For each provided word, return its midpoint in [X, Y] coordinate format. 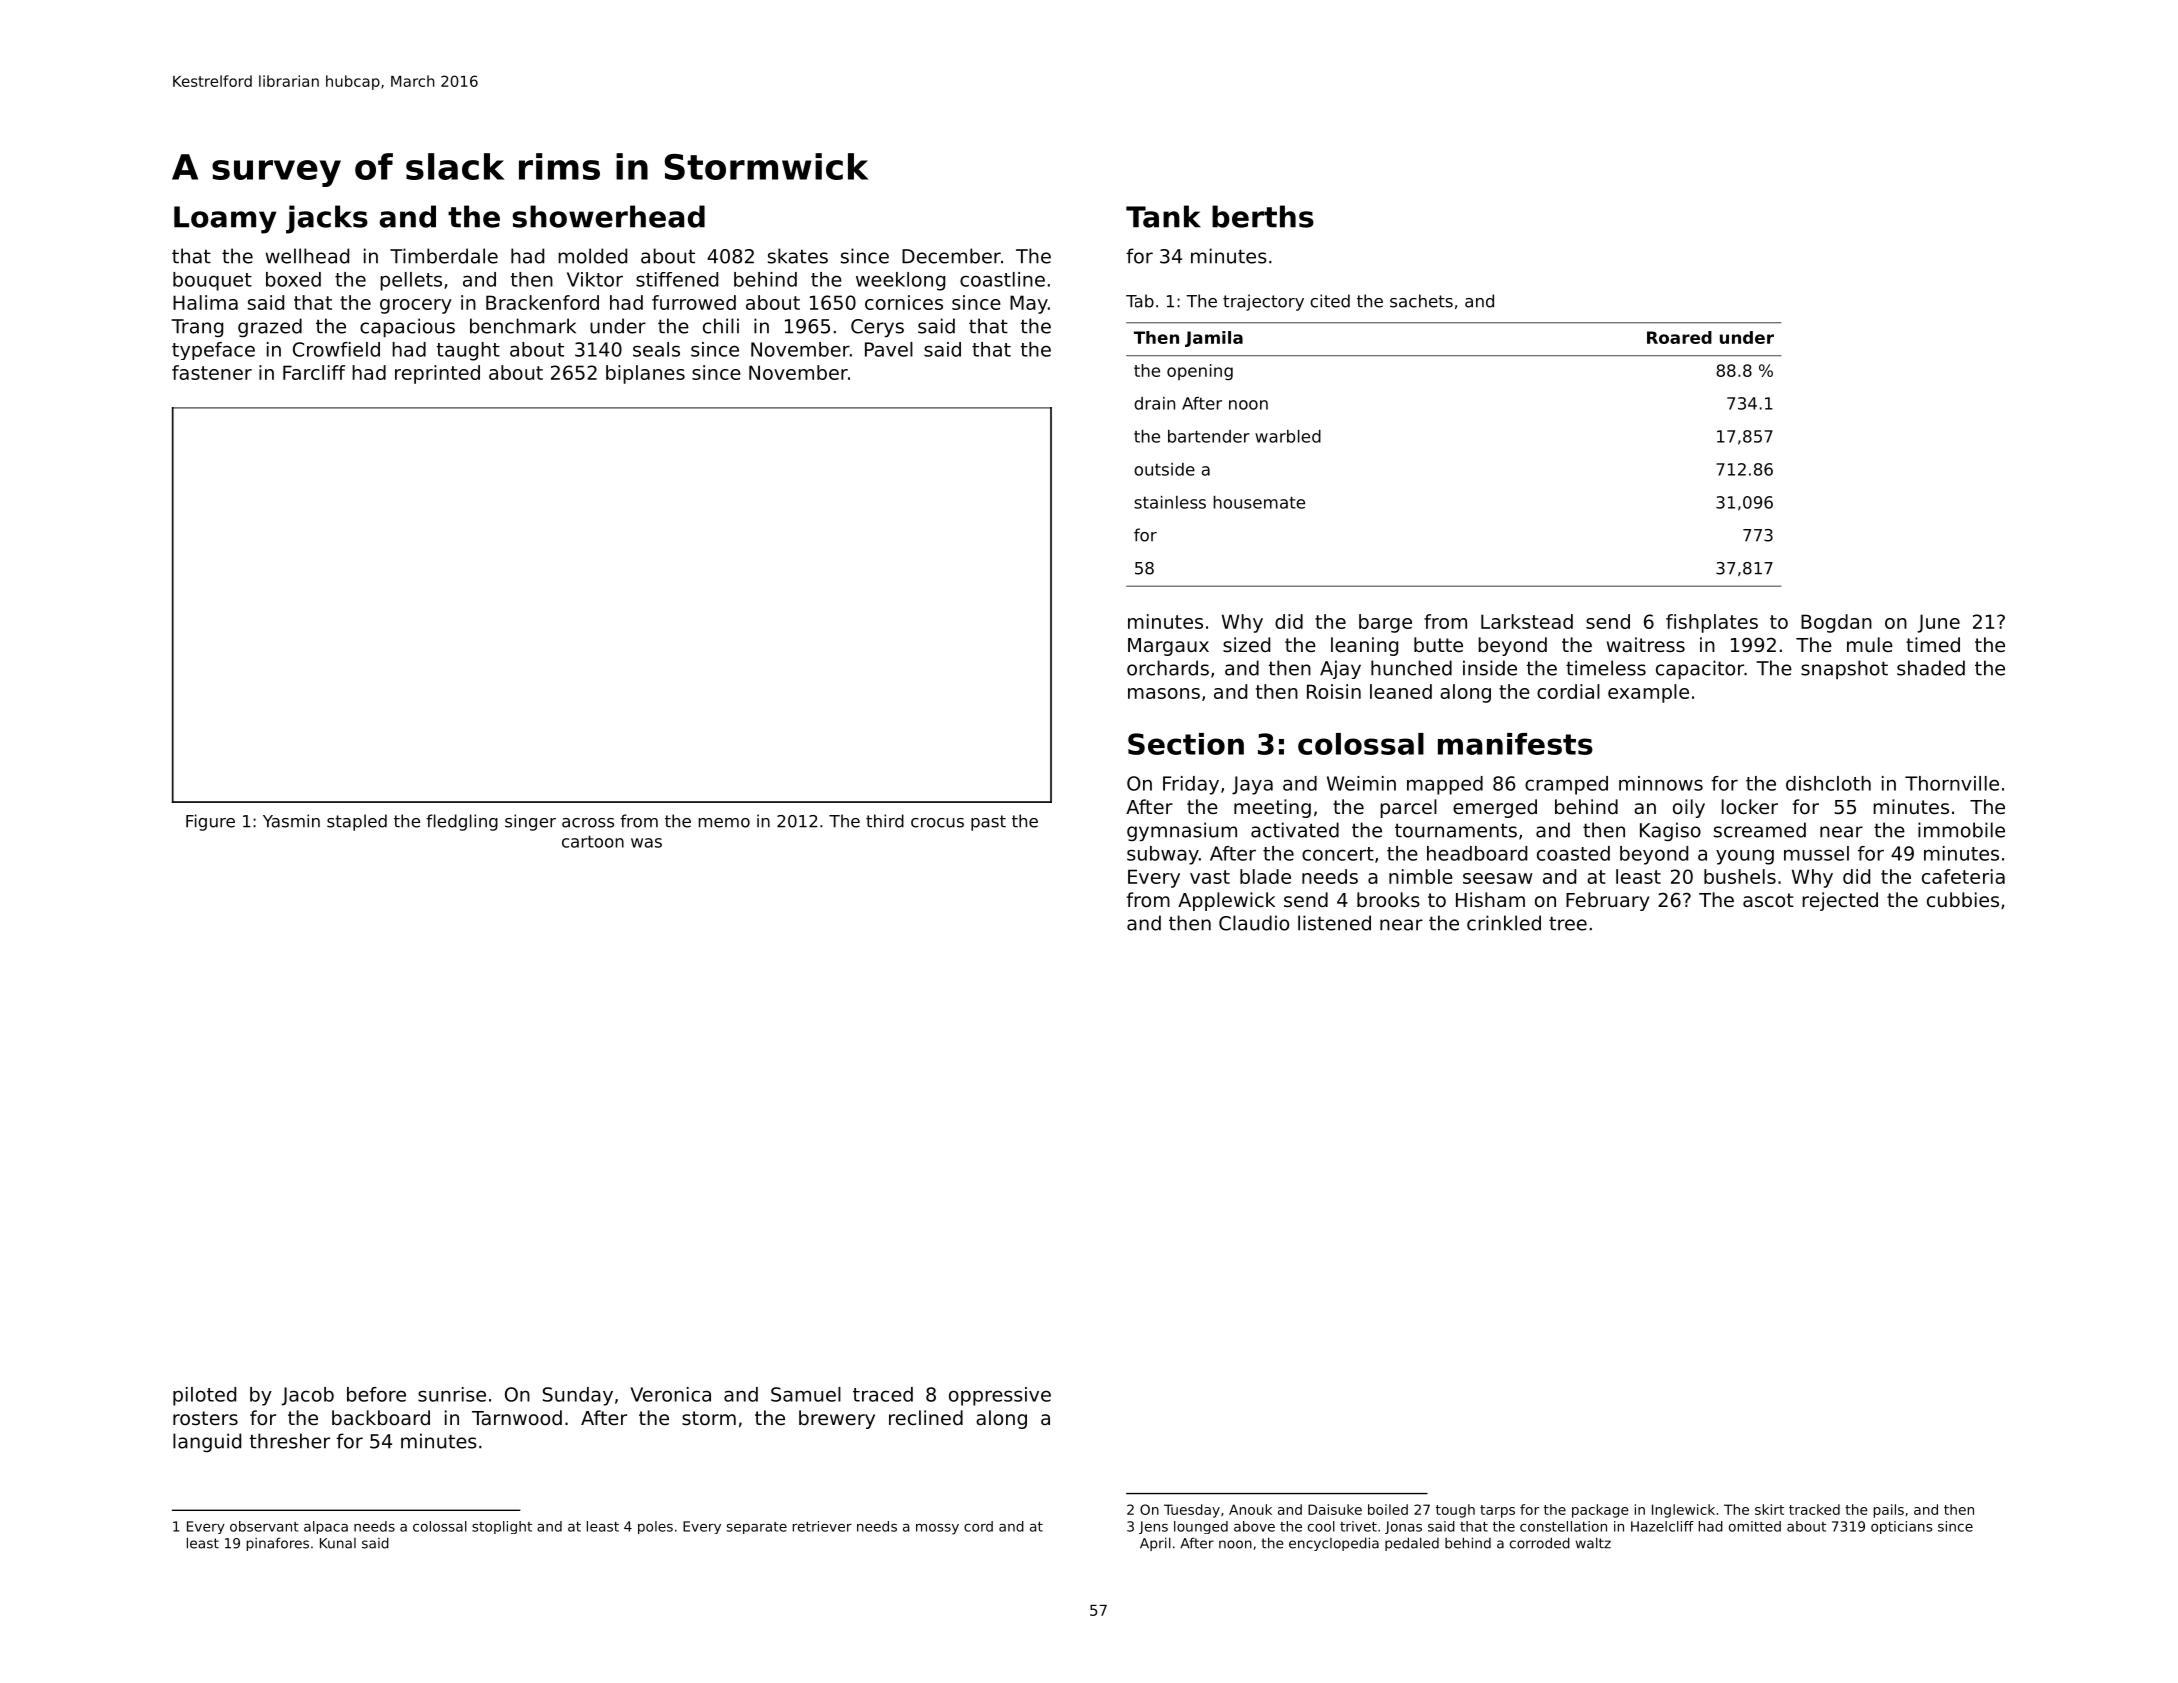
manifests [1515, 744]
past [988, 823]
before [376, 1394]
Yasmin [291, 821]
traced [883, 1394]
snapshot [1844, 669]
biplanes [645, 374]
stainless [1170, 502]
